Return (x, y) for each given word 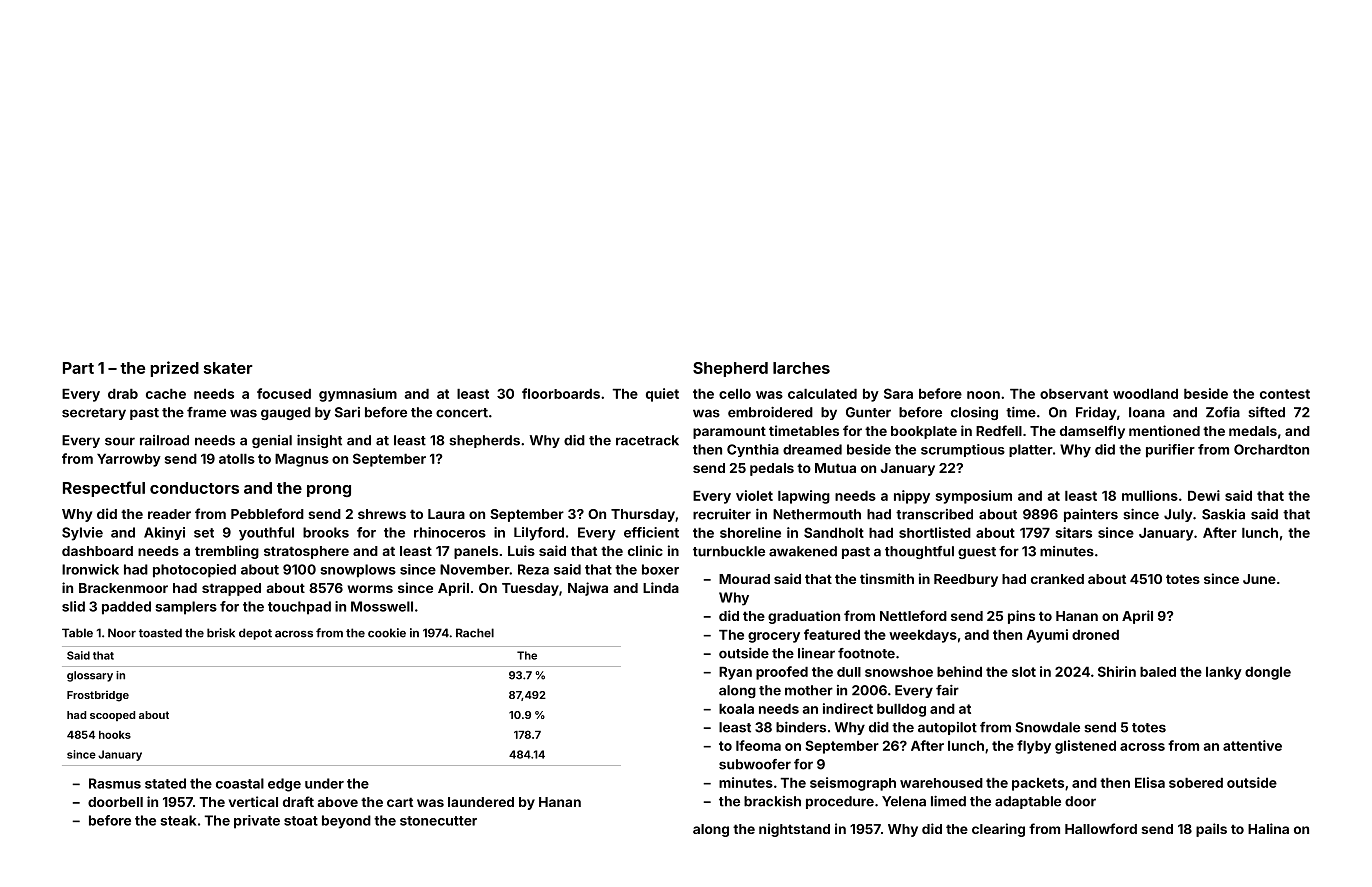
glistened (1085, 747)
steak (178, 820)
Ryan (735, 673)
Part (78, 368)
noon (983, 395)
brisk (221, 633)
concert (462, 413)
